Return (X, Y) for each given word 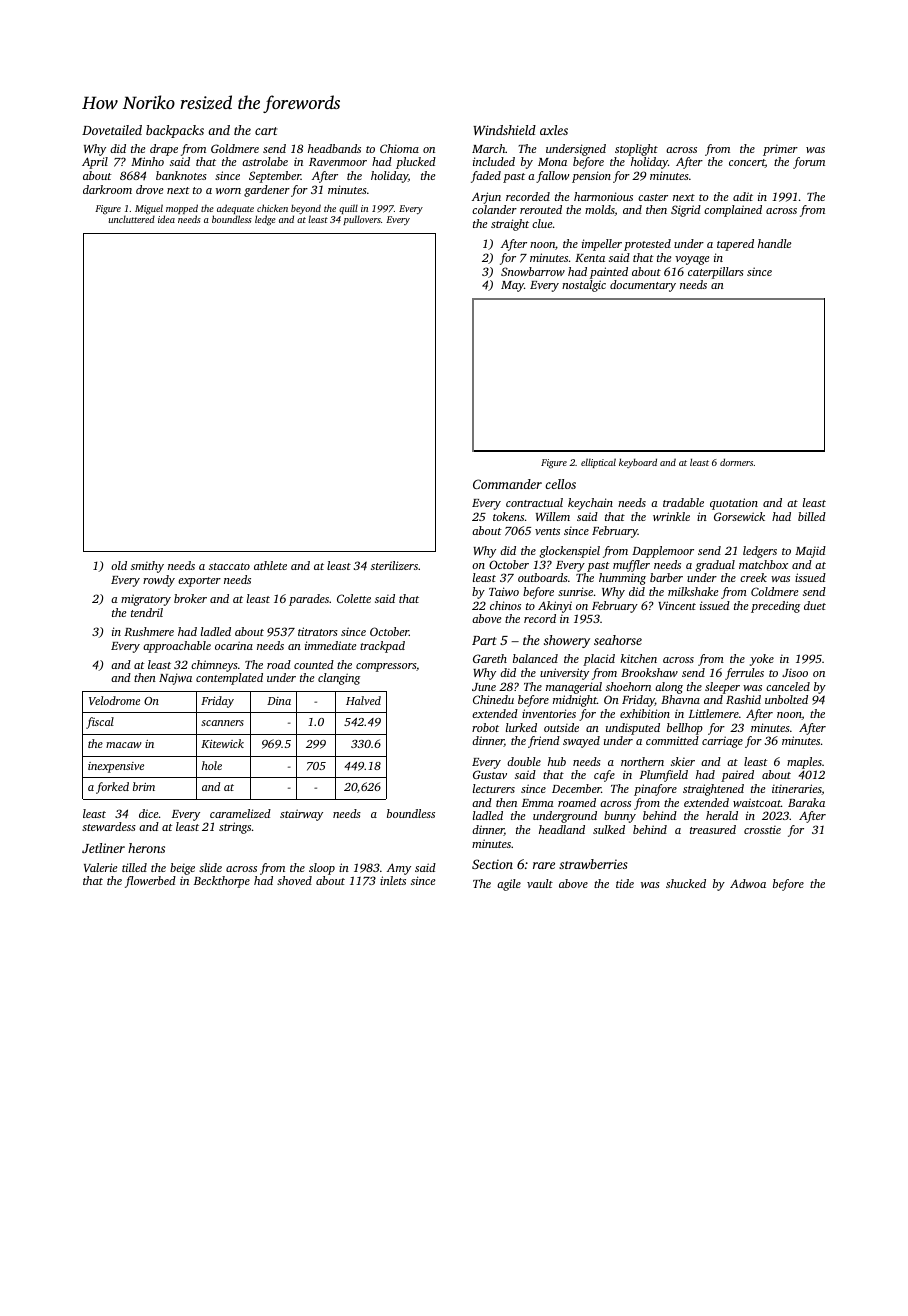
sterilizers (394, 565)
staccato (229, 566)
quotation (734, 504)
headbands (334, 148)
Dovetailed (112, 130)
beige (182, 869)
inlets (393, 880)
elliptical (598, 463)
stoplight (636, 150)
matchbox (763, 564)
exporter (199, 582)
